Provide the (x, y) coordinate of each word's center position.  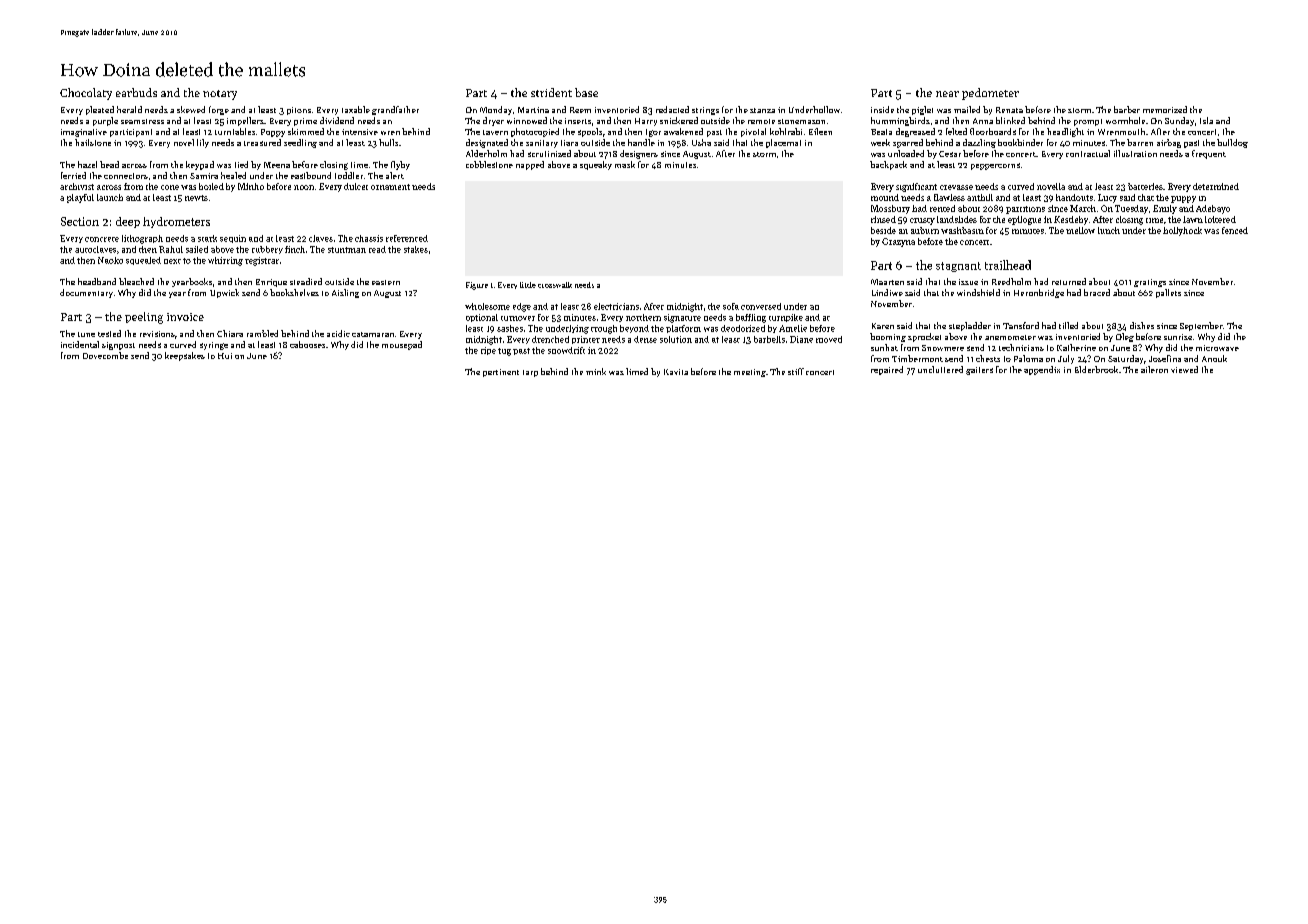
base (586, 92)
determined (1216, 186)
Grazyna (898, 242)
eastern (386, 282)
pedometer (990, 94)
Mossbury (890, 209)
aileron (1154, 369)
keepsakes (185, 356)
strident (551, 92)
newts (196, 198)
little (528, 285)
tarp (530, 373)
